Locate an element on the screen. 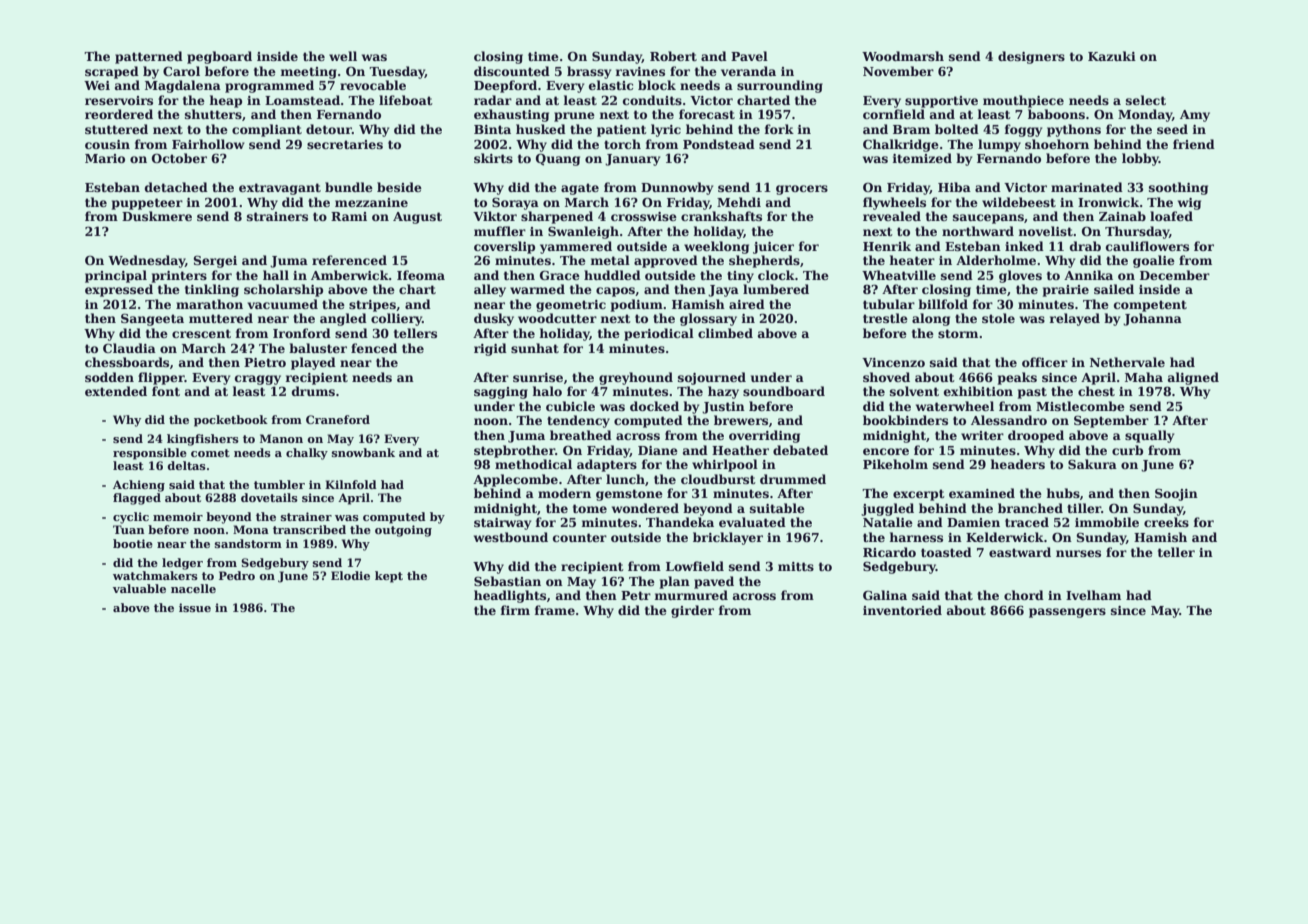 The height and width of the screenshot is (924, 1308). Quang is located at coordinates (558, 159).
